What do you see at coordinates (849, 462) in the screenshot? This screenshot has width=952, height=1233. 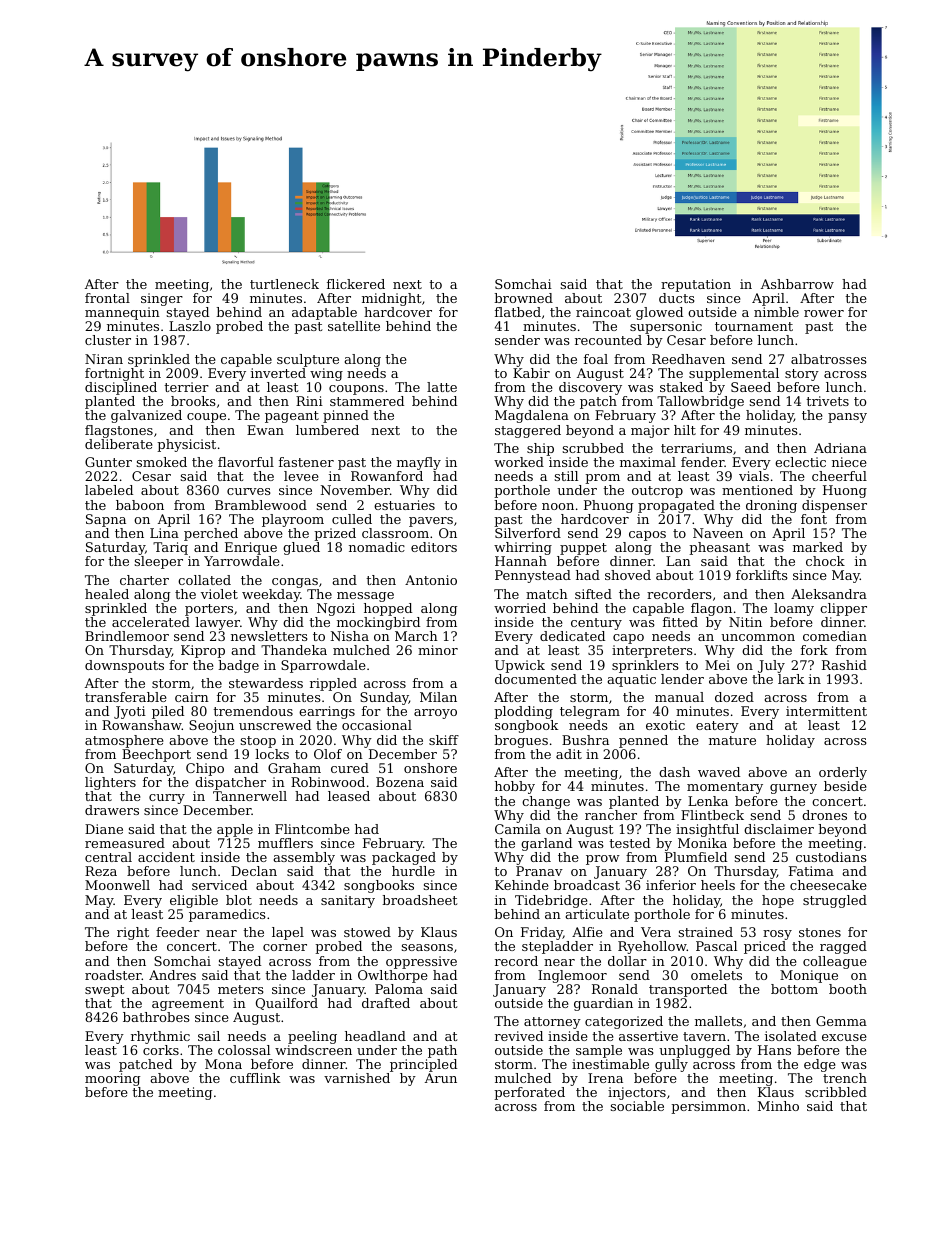 I see `niece` at bounding box center [849, 462].
